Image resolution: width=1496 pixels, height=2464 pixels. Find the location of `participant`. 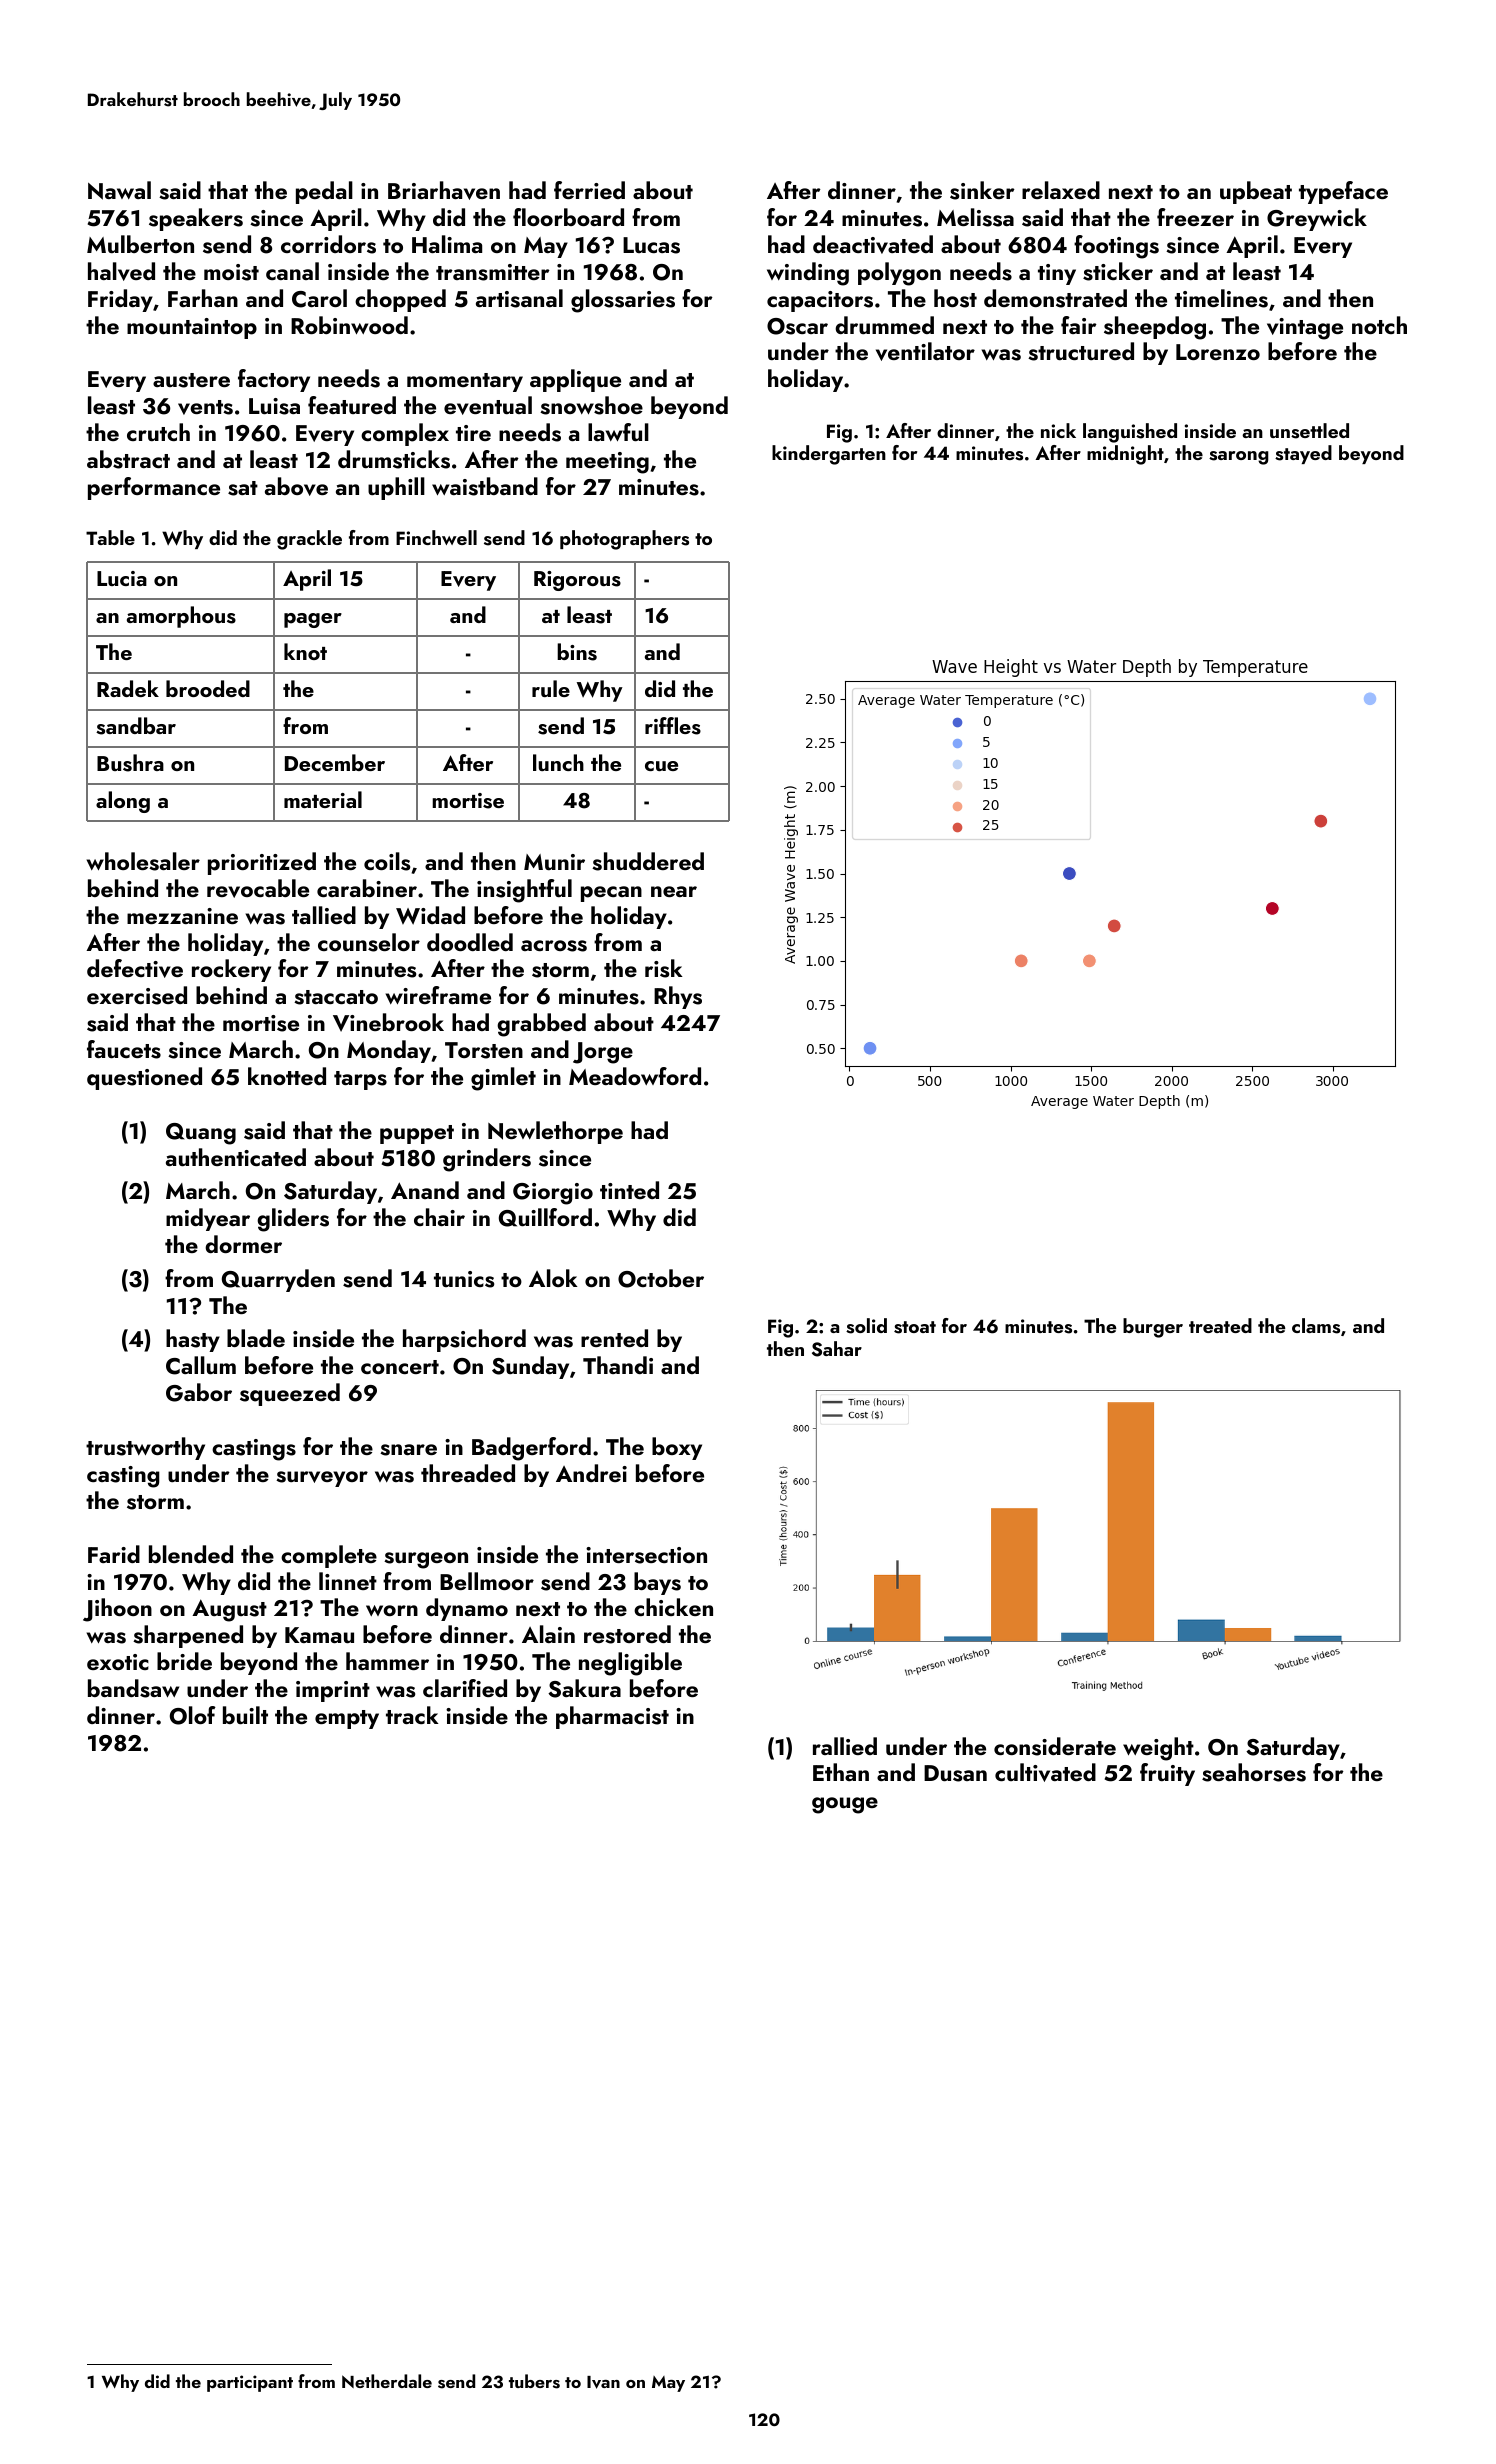

participant is located at coordinates (250, 2383).
